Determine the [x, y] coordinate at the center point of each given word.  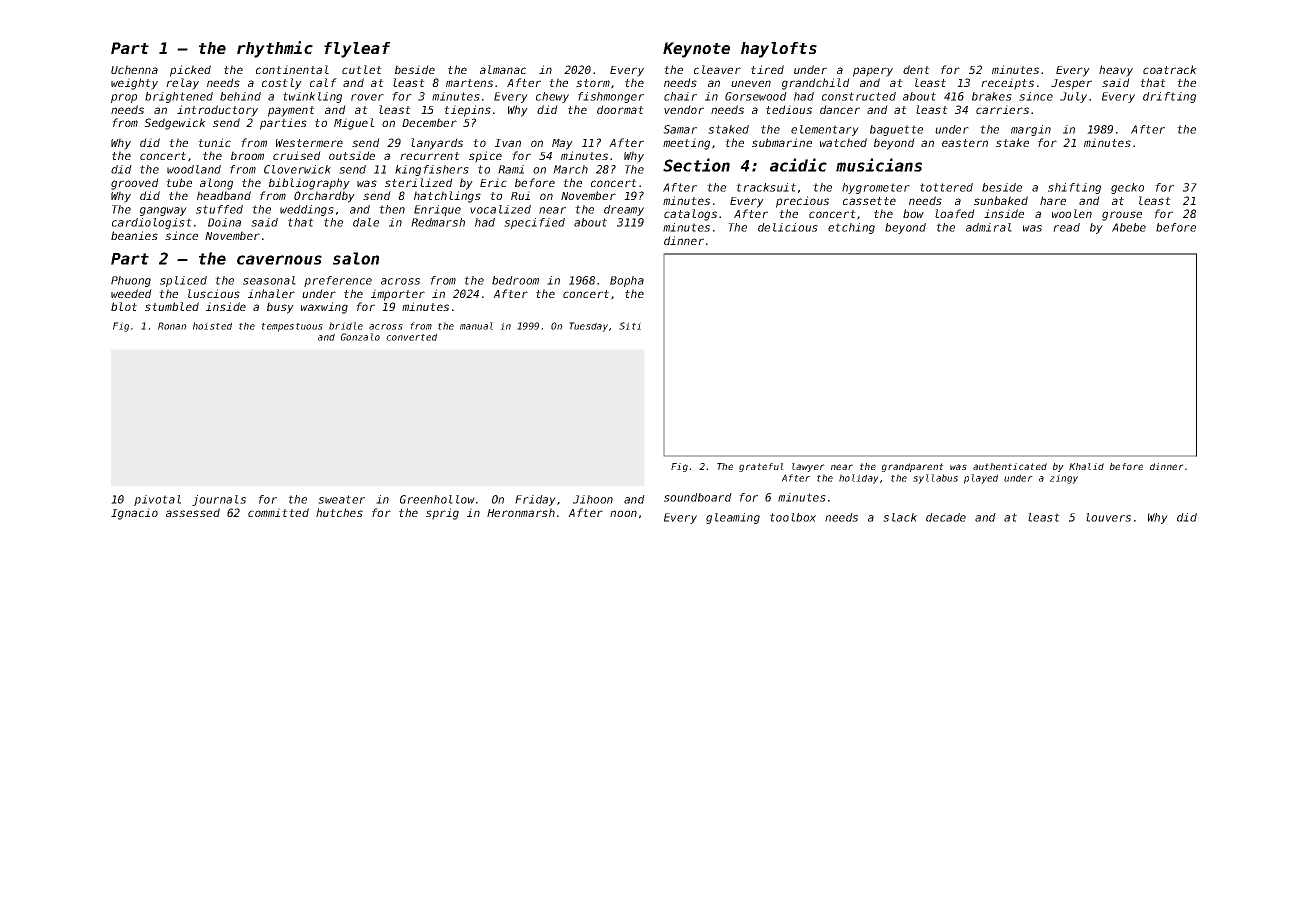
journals [219, 500]
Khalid [1086, 466]
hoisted [212, 326]
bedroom [515, 280]
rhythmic [275, 49]
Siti [630, 326]
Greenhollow [437, 499]
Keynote [696, 50]
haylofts [779, 50]
